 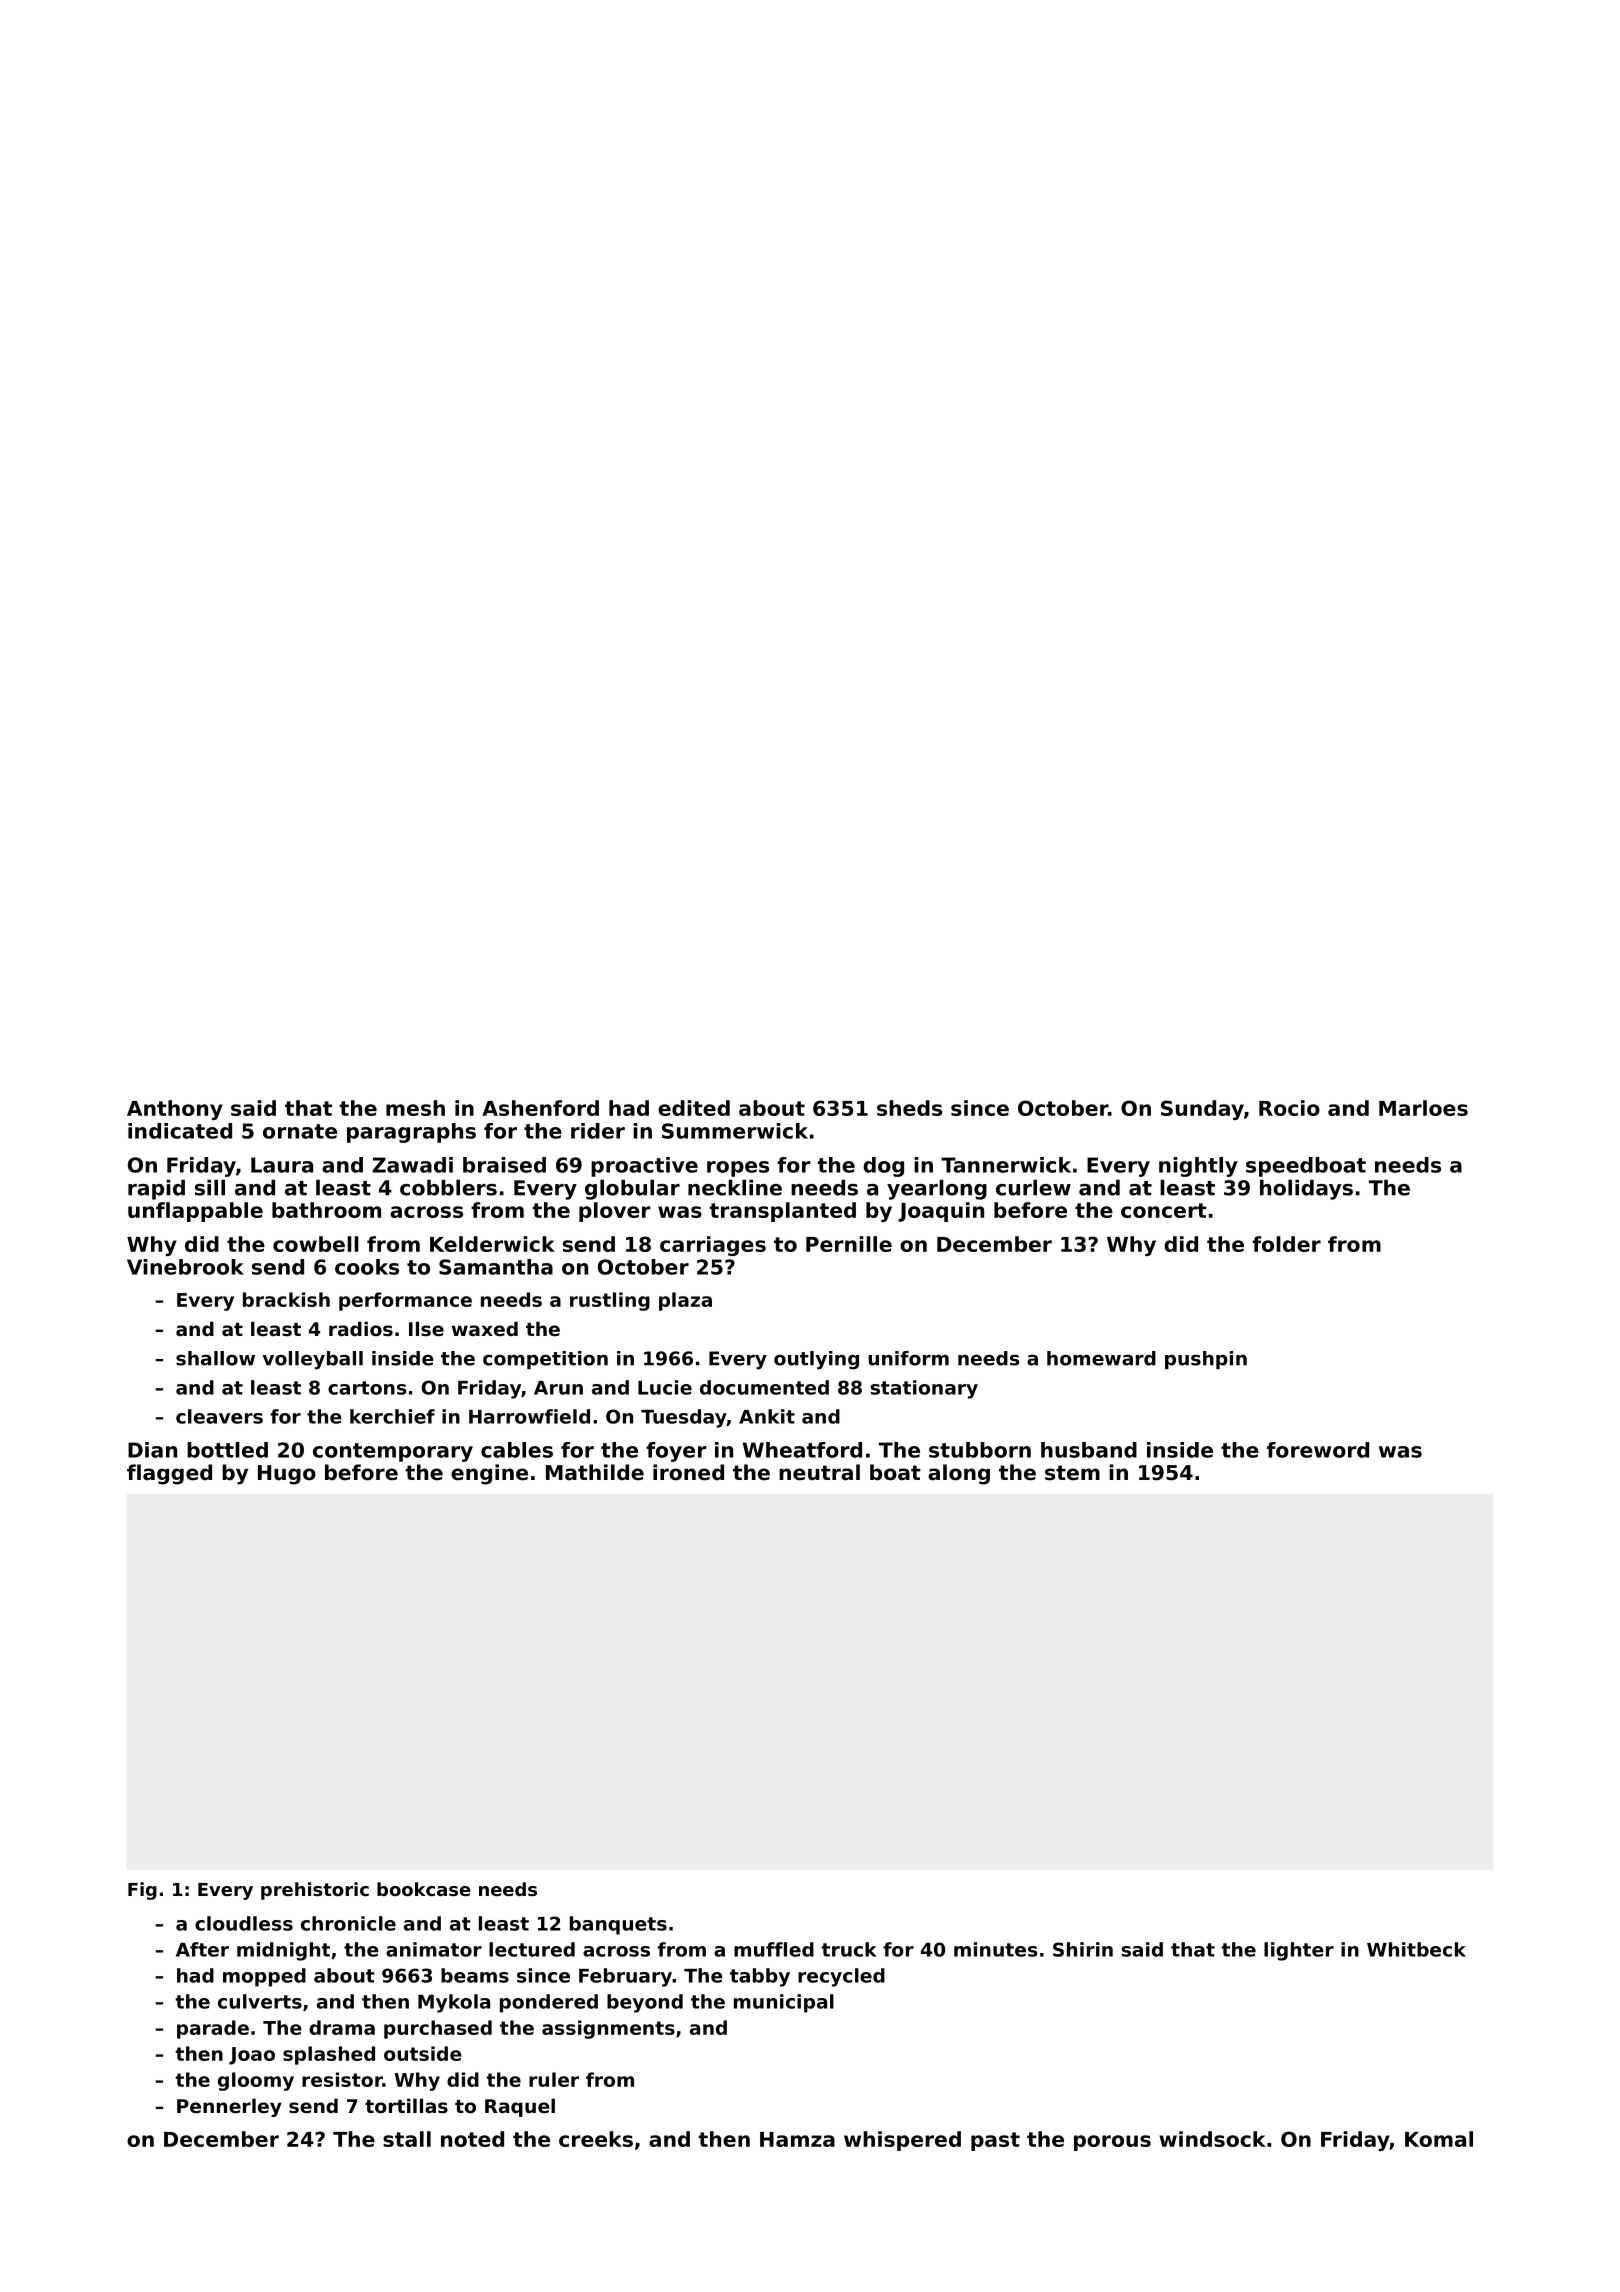 I want to click on Joao, so click(x=252, y=2056).
